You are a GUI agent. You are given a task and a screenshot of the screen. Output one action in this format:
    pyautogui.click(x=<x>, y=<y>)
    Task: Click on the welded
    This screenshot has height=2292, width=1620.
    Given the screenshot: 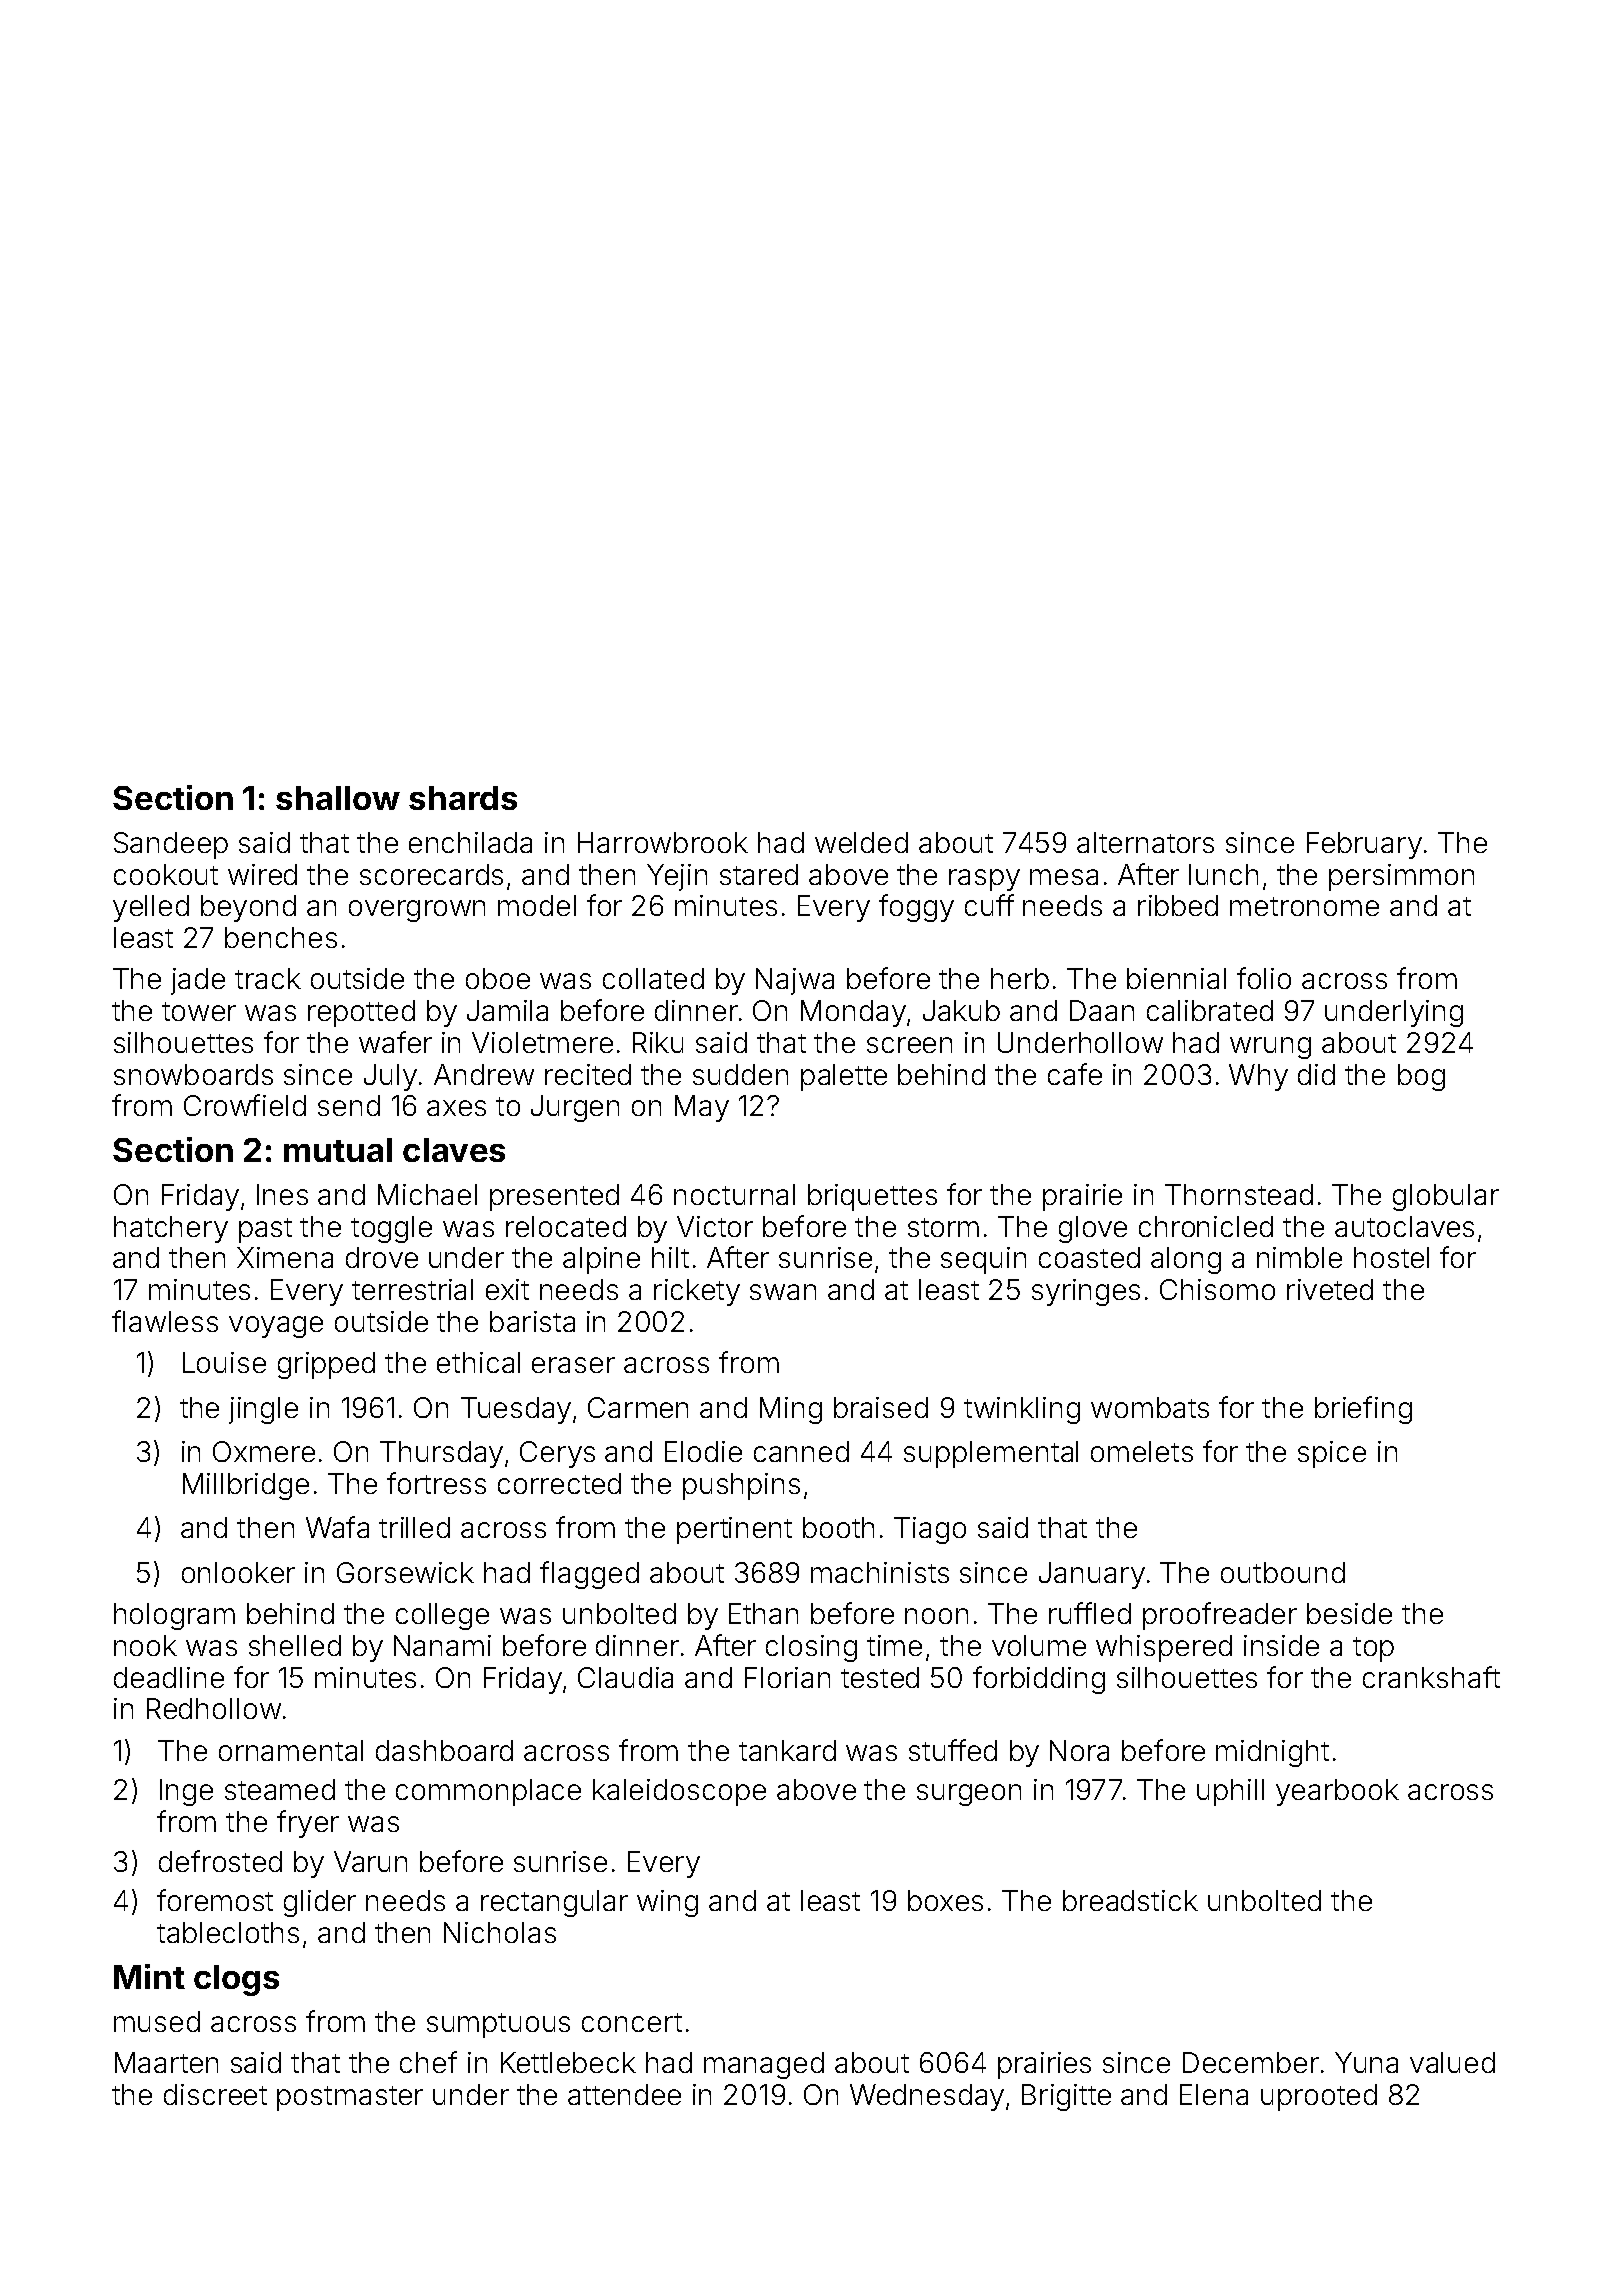 What is the action you would take?
    pyautogui.click(x=861, y=842)
